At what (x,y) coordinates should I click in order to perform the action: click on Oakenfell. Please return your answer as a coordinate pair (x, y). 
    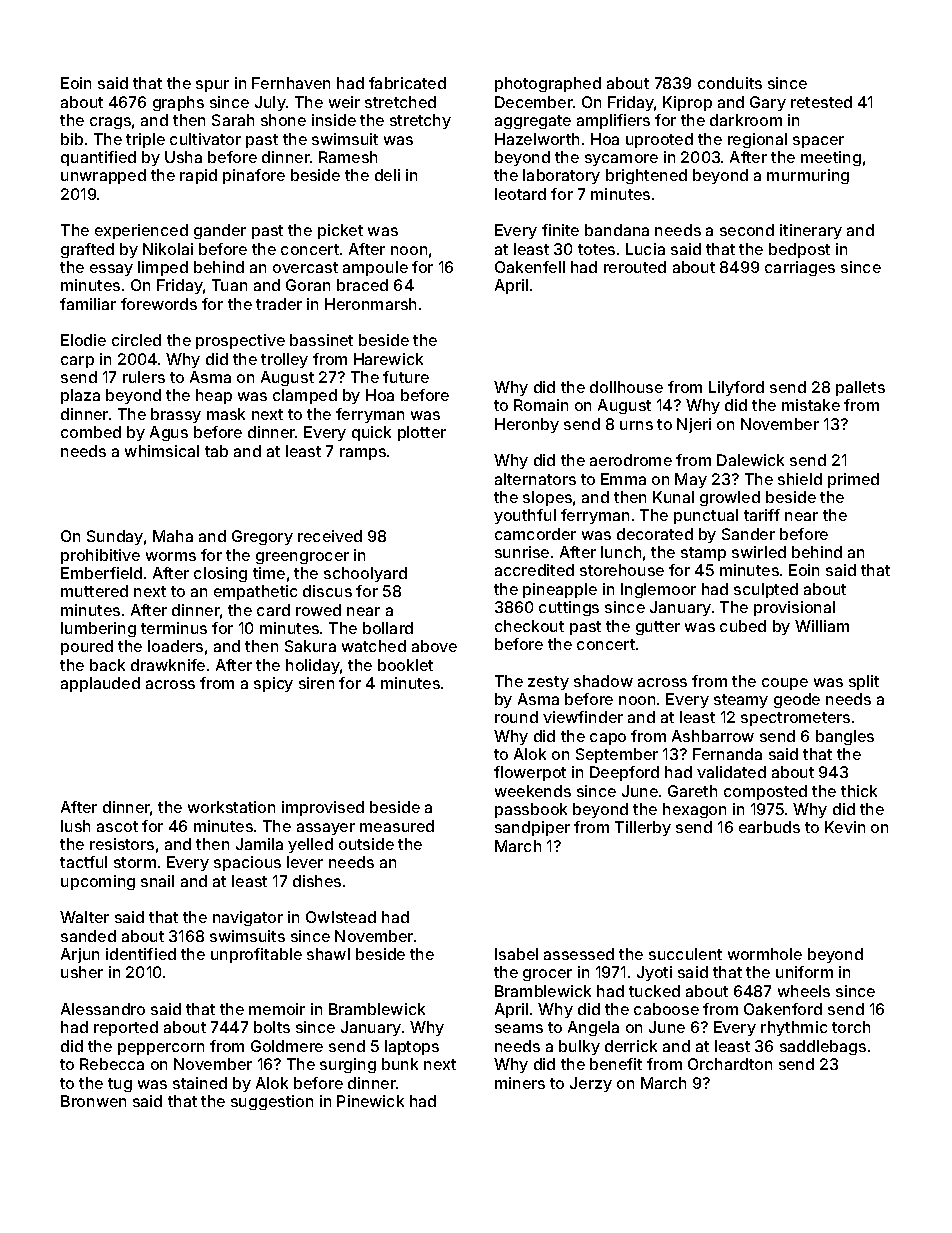
    Looking at the image, I should click on (530, 267).
